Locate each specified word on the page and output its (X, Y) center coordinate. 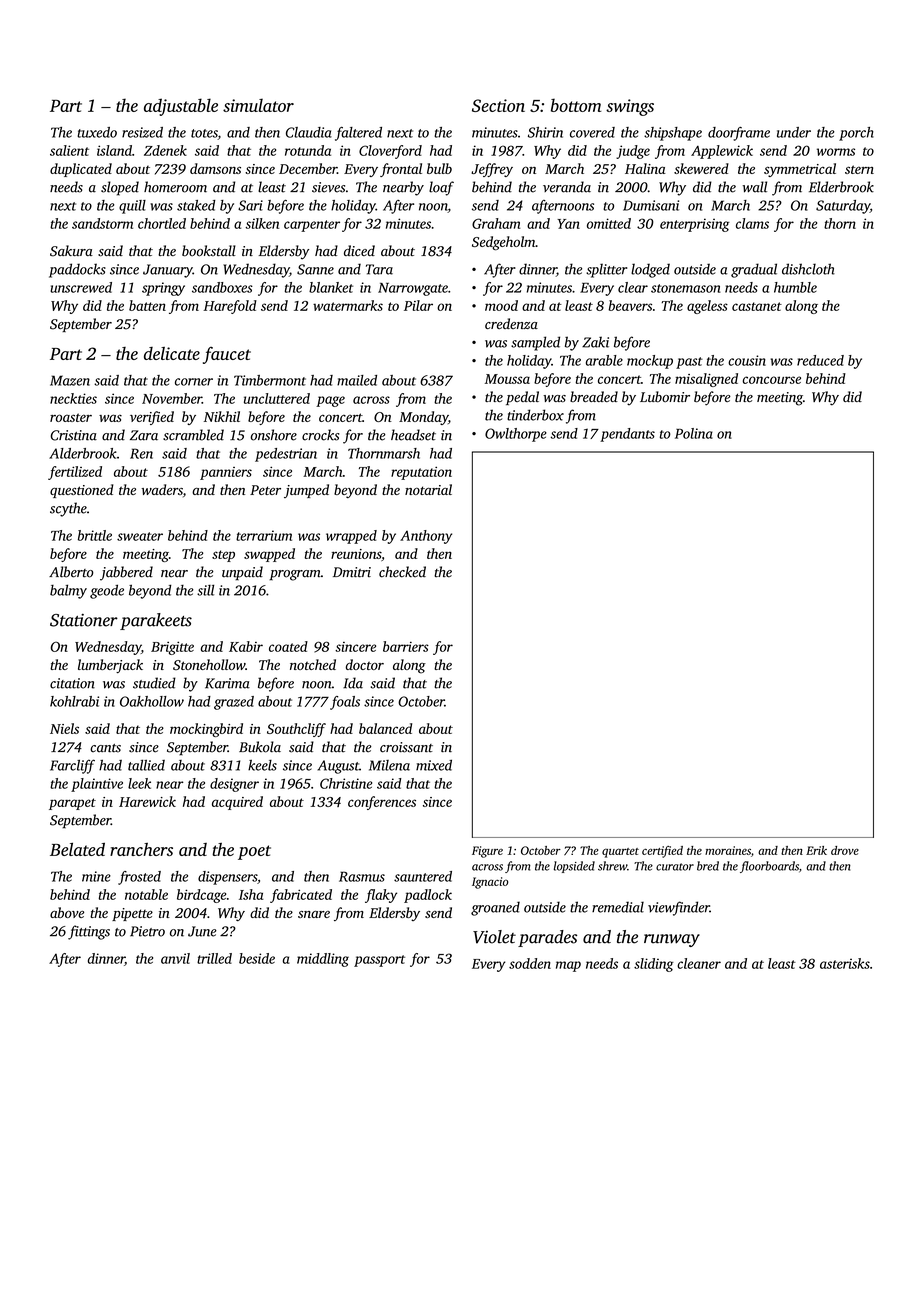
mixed (434, 765)
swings (630, 107)
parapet (72, 804)
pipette (132, 914)
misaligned (706, 380)
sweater (140, 536)
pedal (522, 398)
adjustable (181, 107)
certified (662, 852)
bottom (576, 105)
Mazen (70, 380)
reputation (421, 473)
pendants (627, 435)
